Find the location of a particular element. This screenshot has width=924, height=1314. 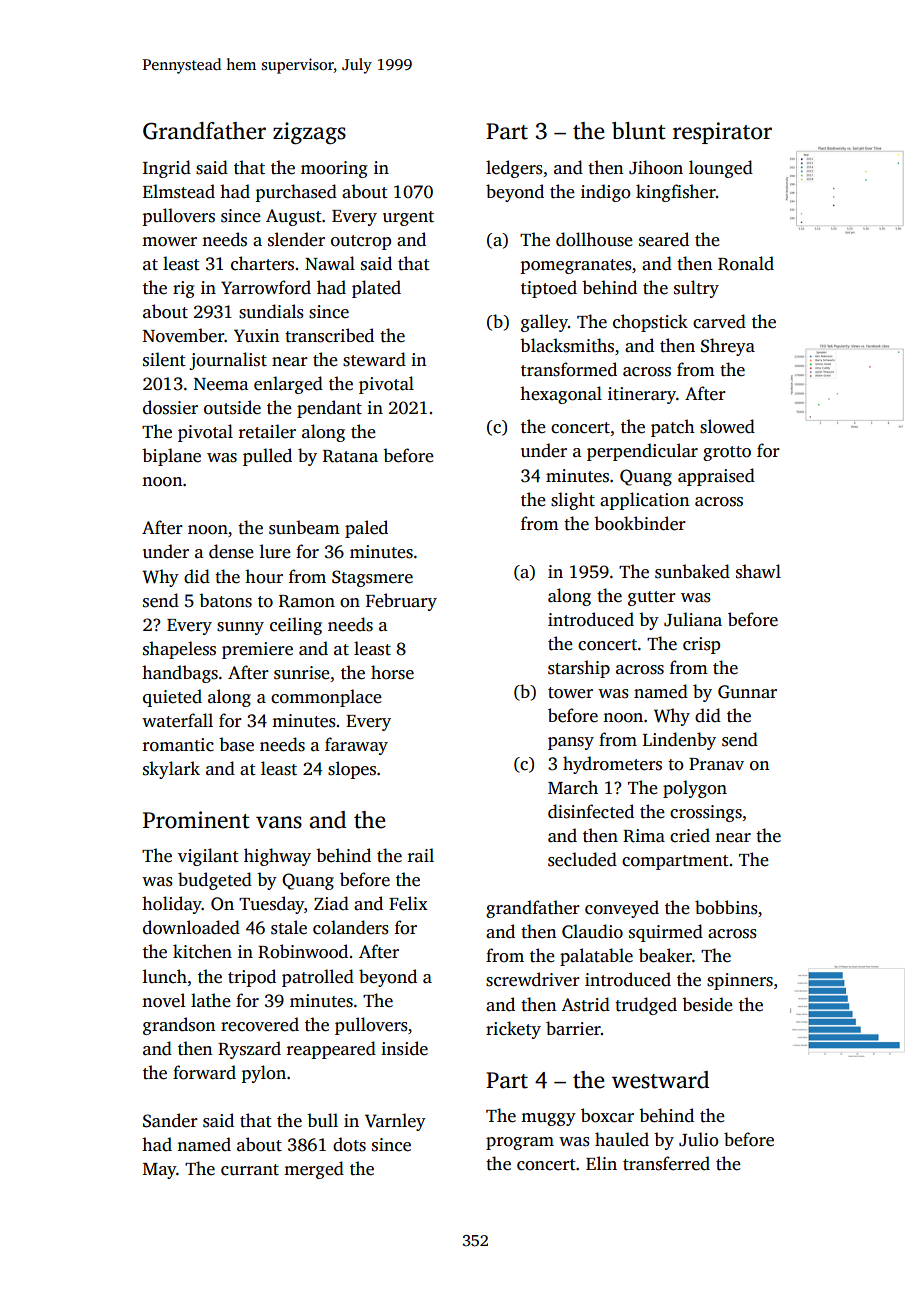

Rima is located at coordinates (644, 836).
